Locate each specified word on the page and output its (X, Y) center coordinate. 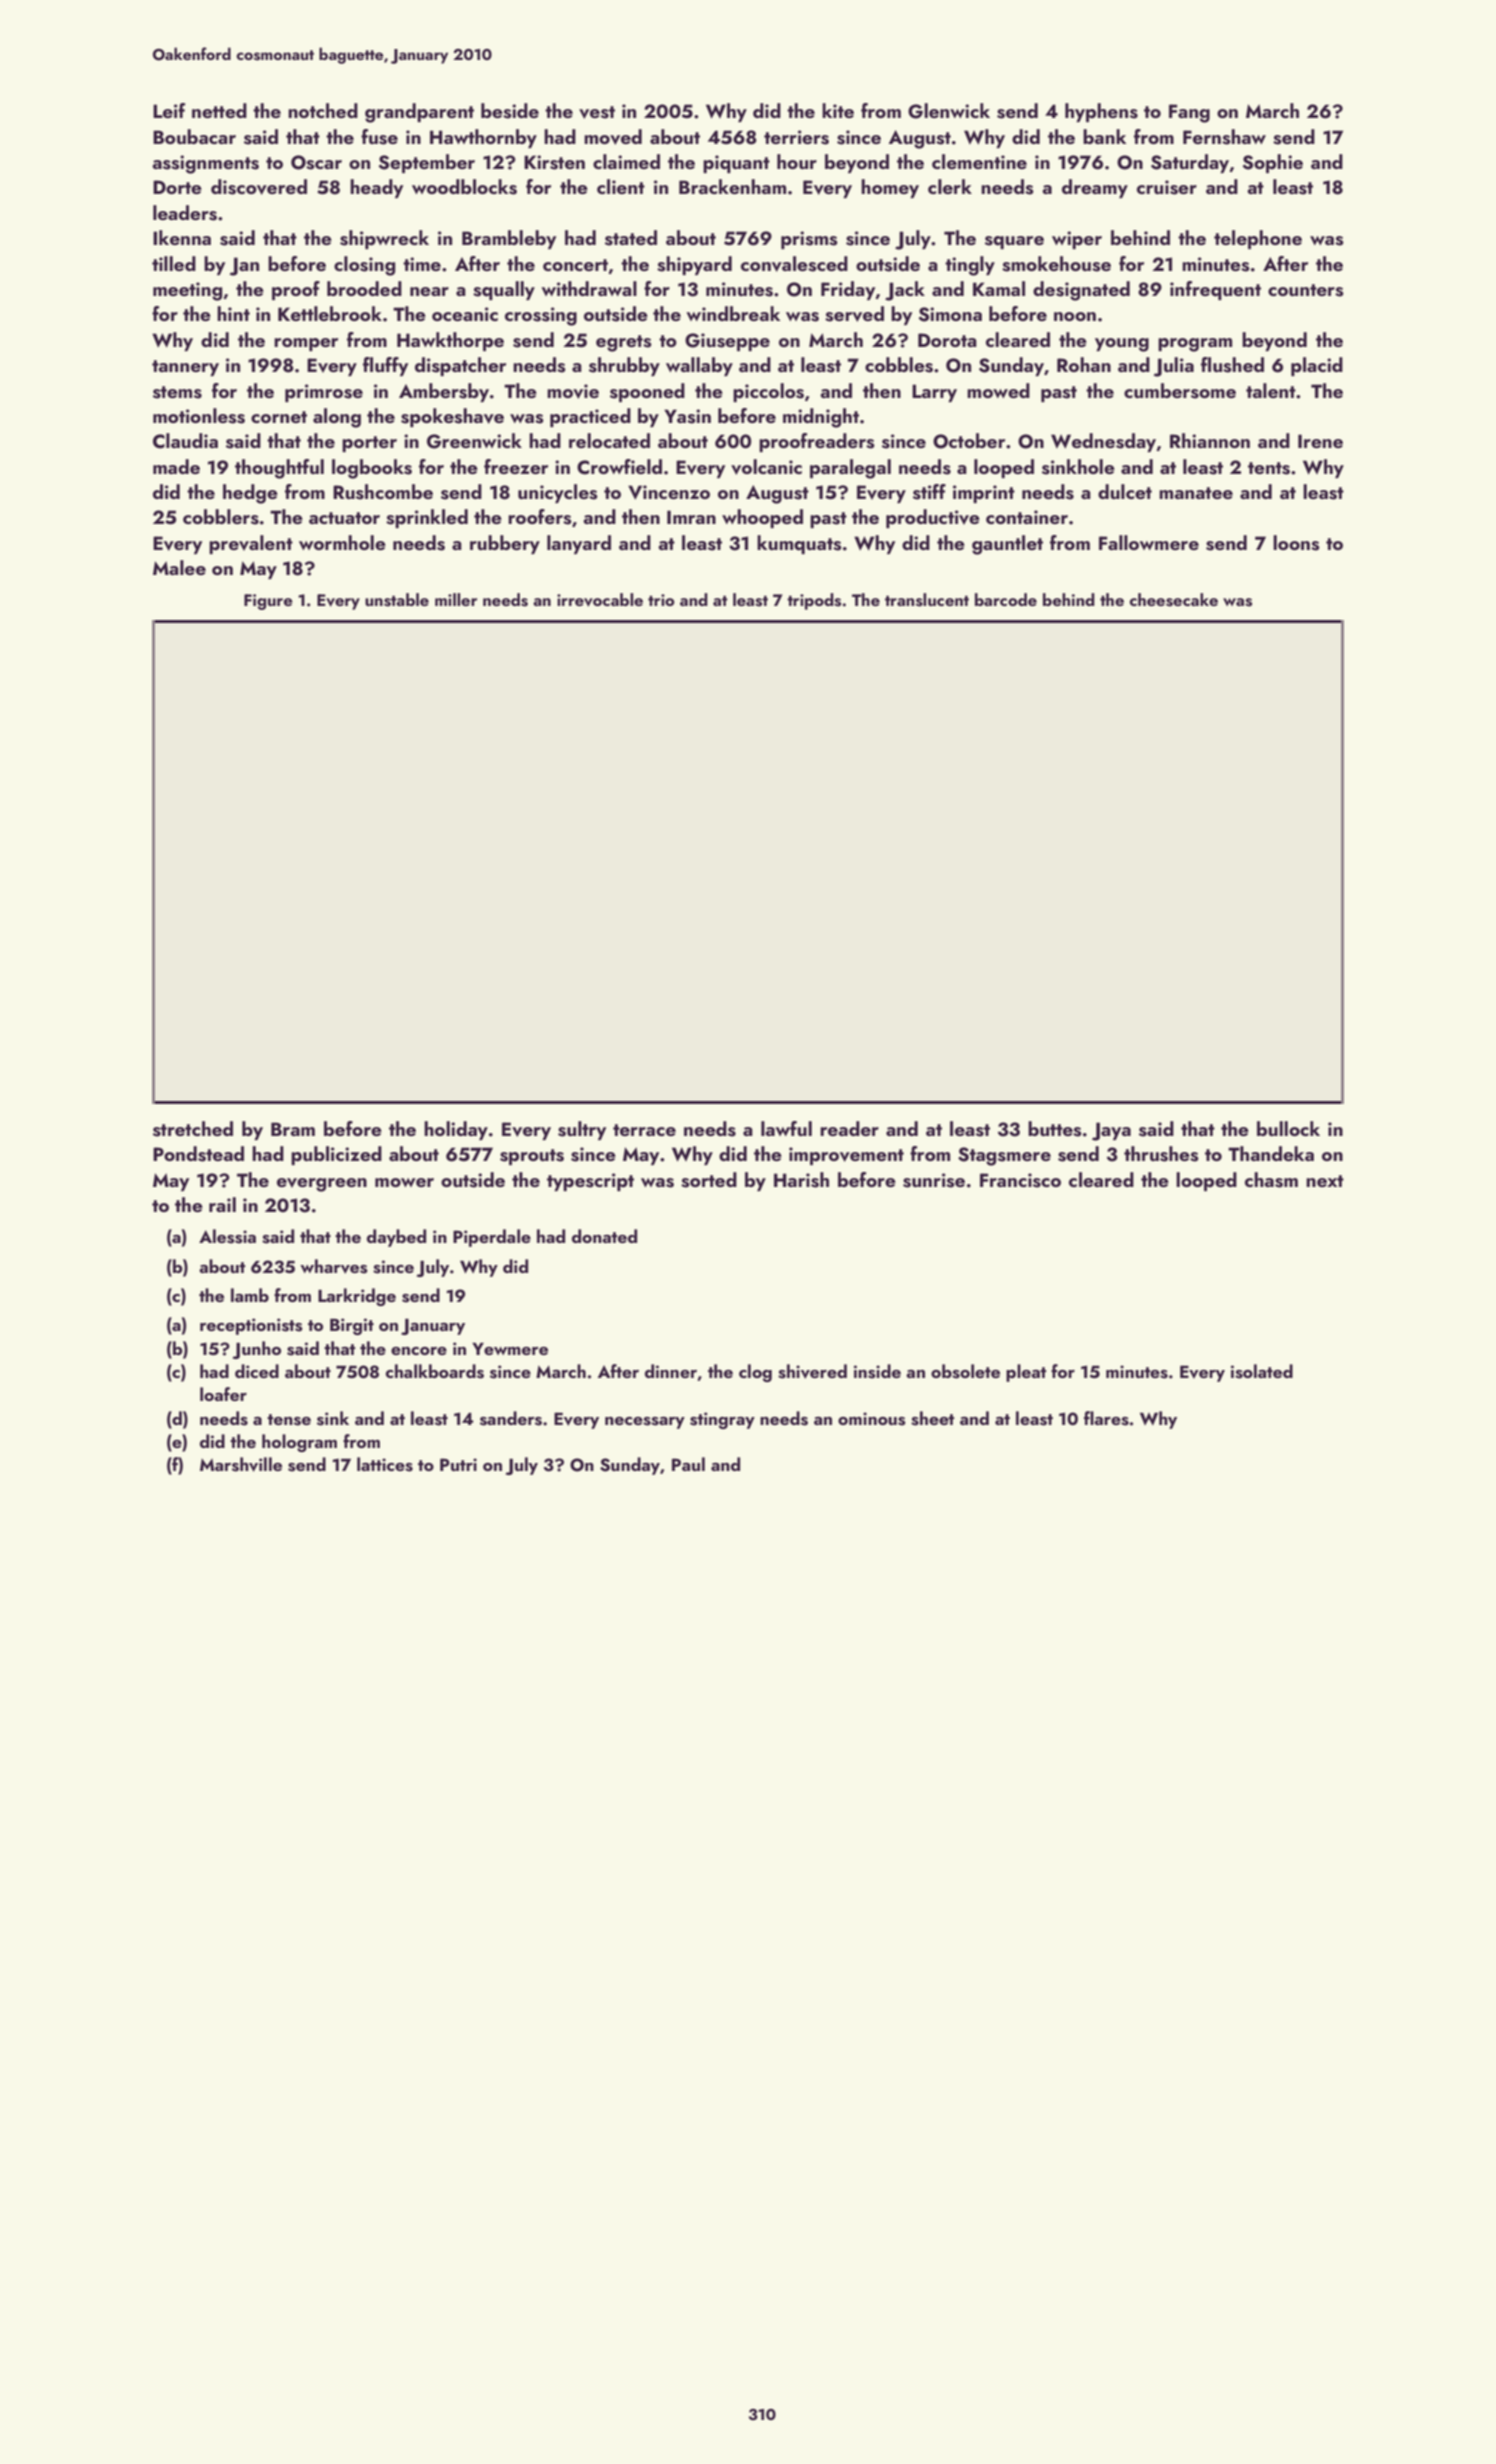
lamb (250, 1295)
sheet (932, 1418)
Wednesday (1104, 442)
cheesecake (1173, 600)
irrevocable (600, 600)
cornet (279, 417)
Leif (169, 110)
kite (838, 110)
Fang (1189, 113)
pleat (1026, 1373)
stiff (929, 492)
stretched (193, 1129)
